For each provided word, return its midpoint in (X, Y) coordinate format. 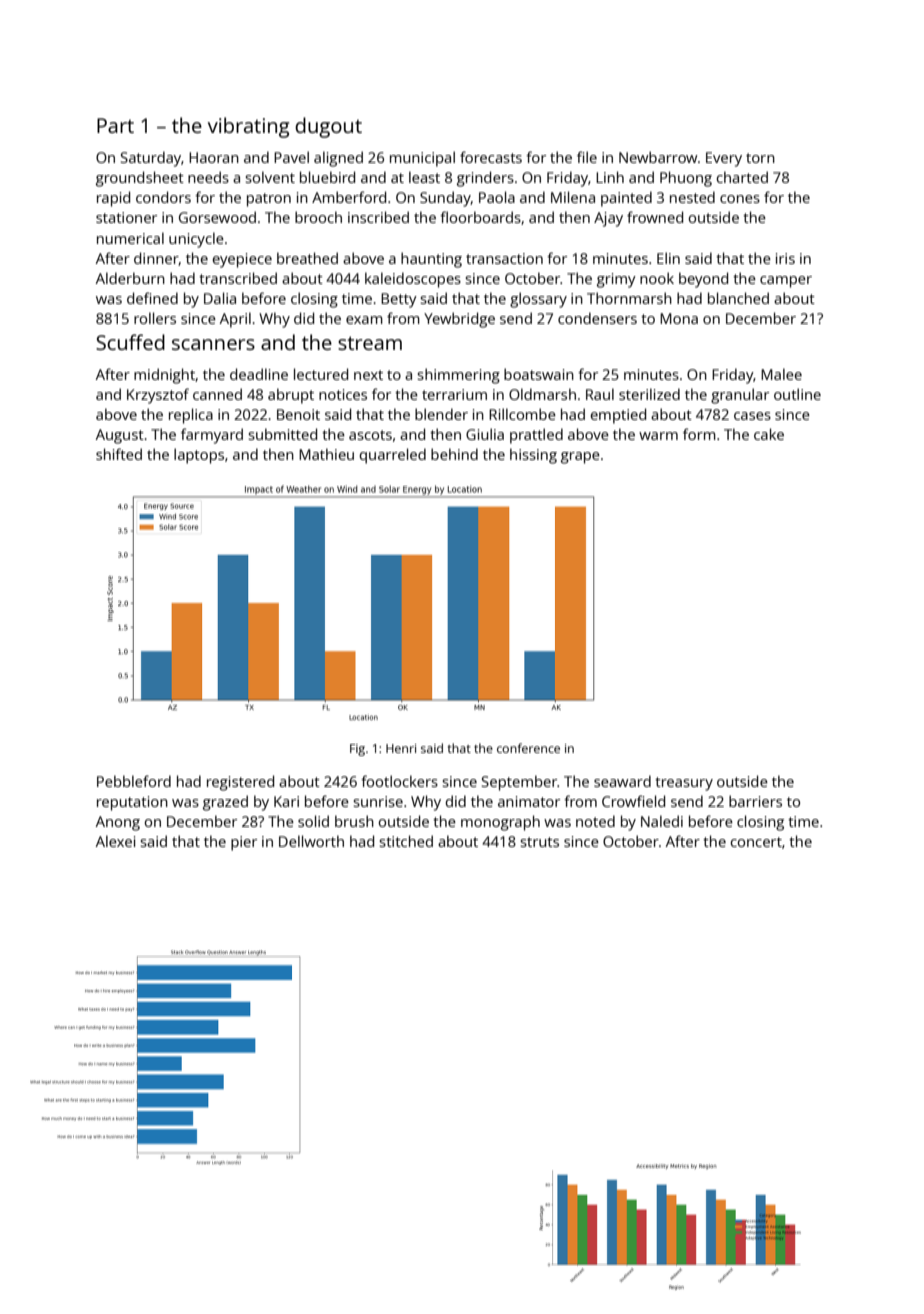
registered (240, 783)
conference (528, 748)
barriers (755, 801)
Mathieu (326, 454)
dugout (328, 127)
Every (724, 159)
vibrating (248, 127)
